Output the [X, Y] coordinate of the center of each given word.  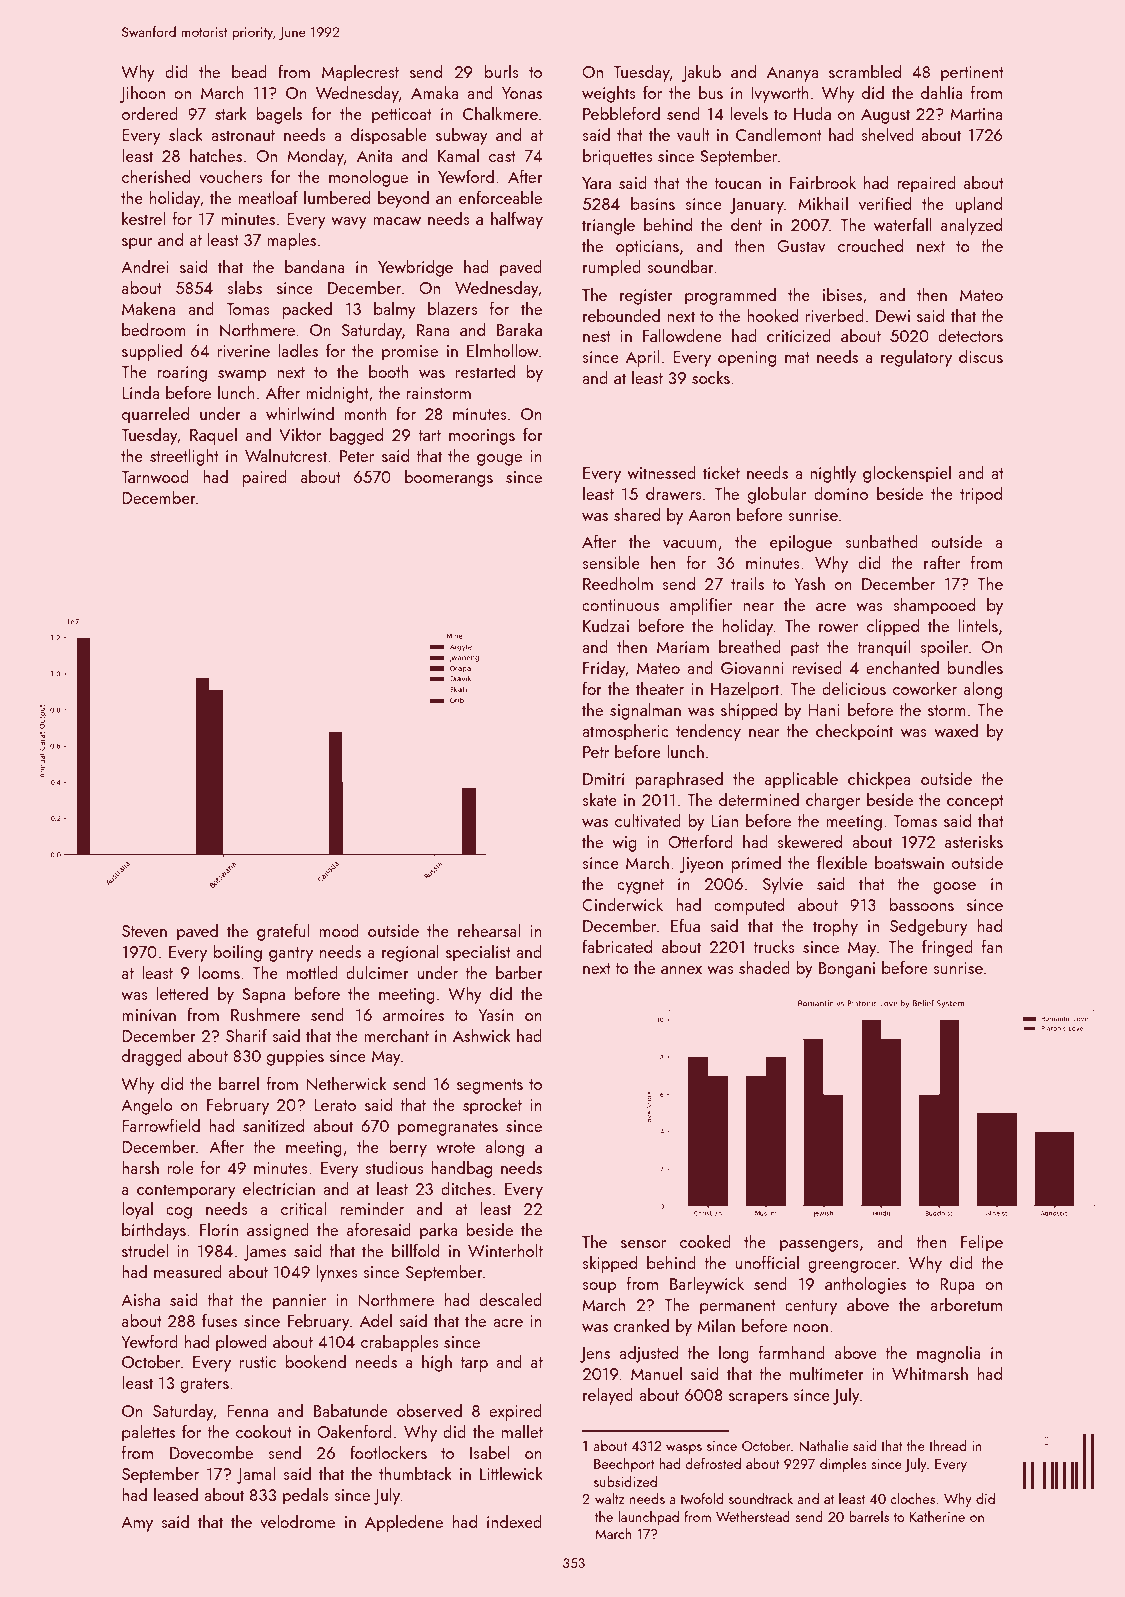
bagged [356, 436]
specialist [478, 953]
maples [291, 241]
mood [339, 930]
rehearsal [489, 930]
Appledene [404, 1523]
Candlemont [779, 134]
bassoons [921, 904]
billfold [415, 1250]
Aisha [140, 1299]
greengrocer [852, 1267]
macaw [397, 221]
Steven [144, 931]
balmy [395, 310]
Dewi [893, 316]
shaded [764, 967]
